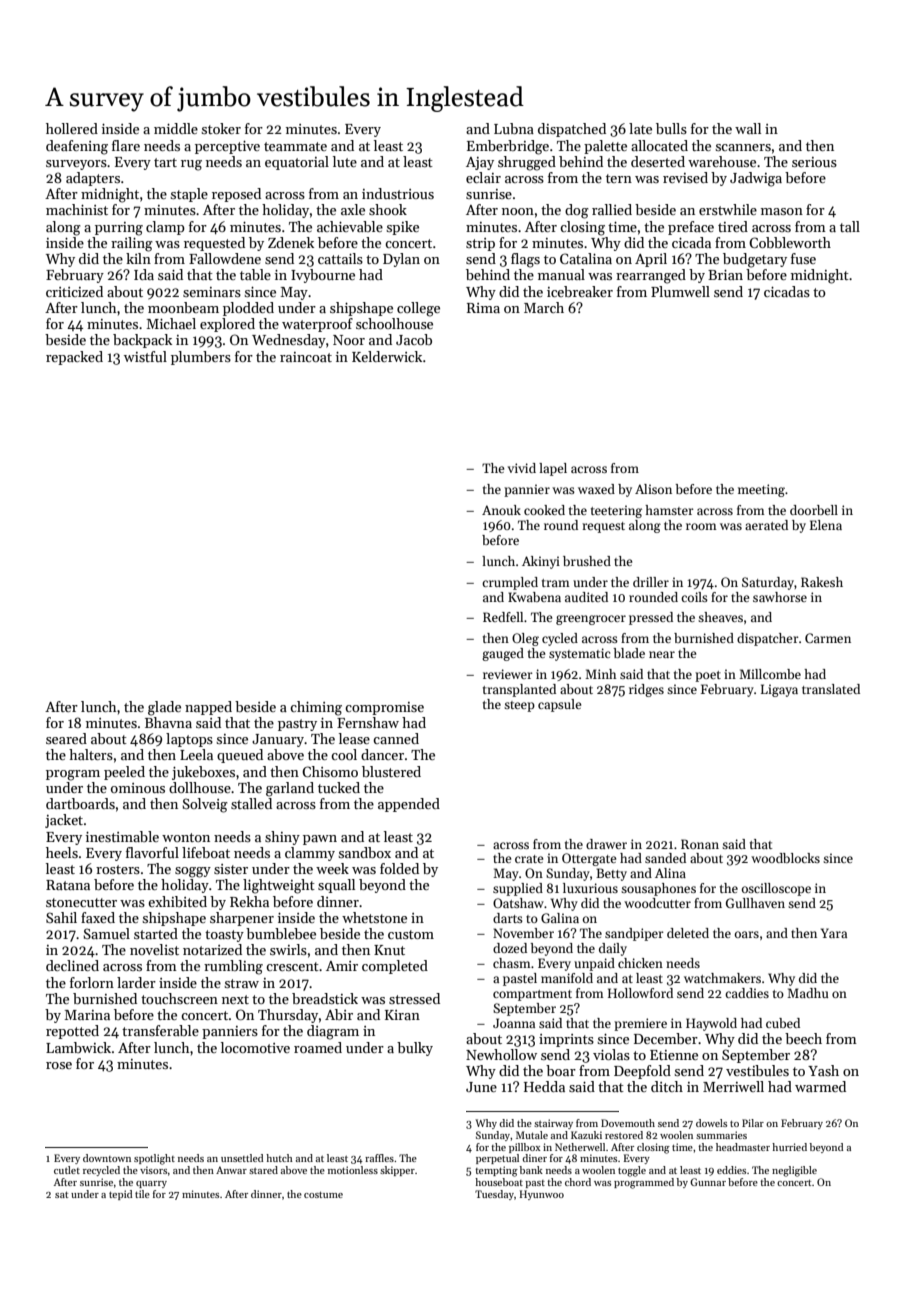 This screenshot has width=908, height=1316. I want to click on glade, so click(164, 708).
